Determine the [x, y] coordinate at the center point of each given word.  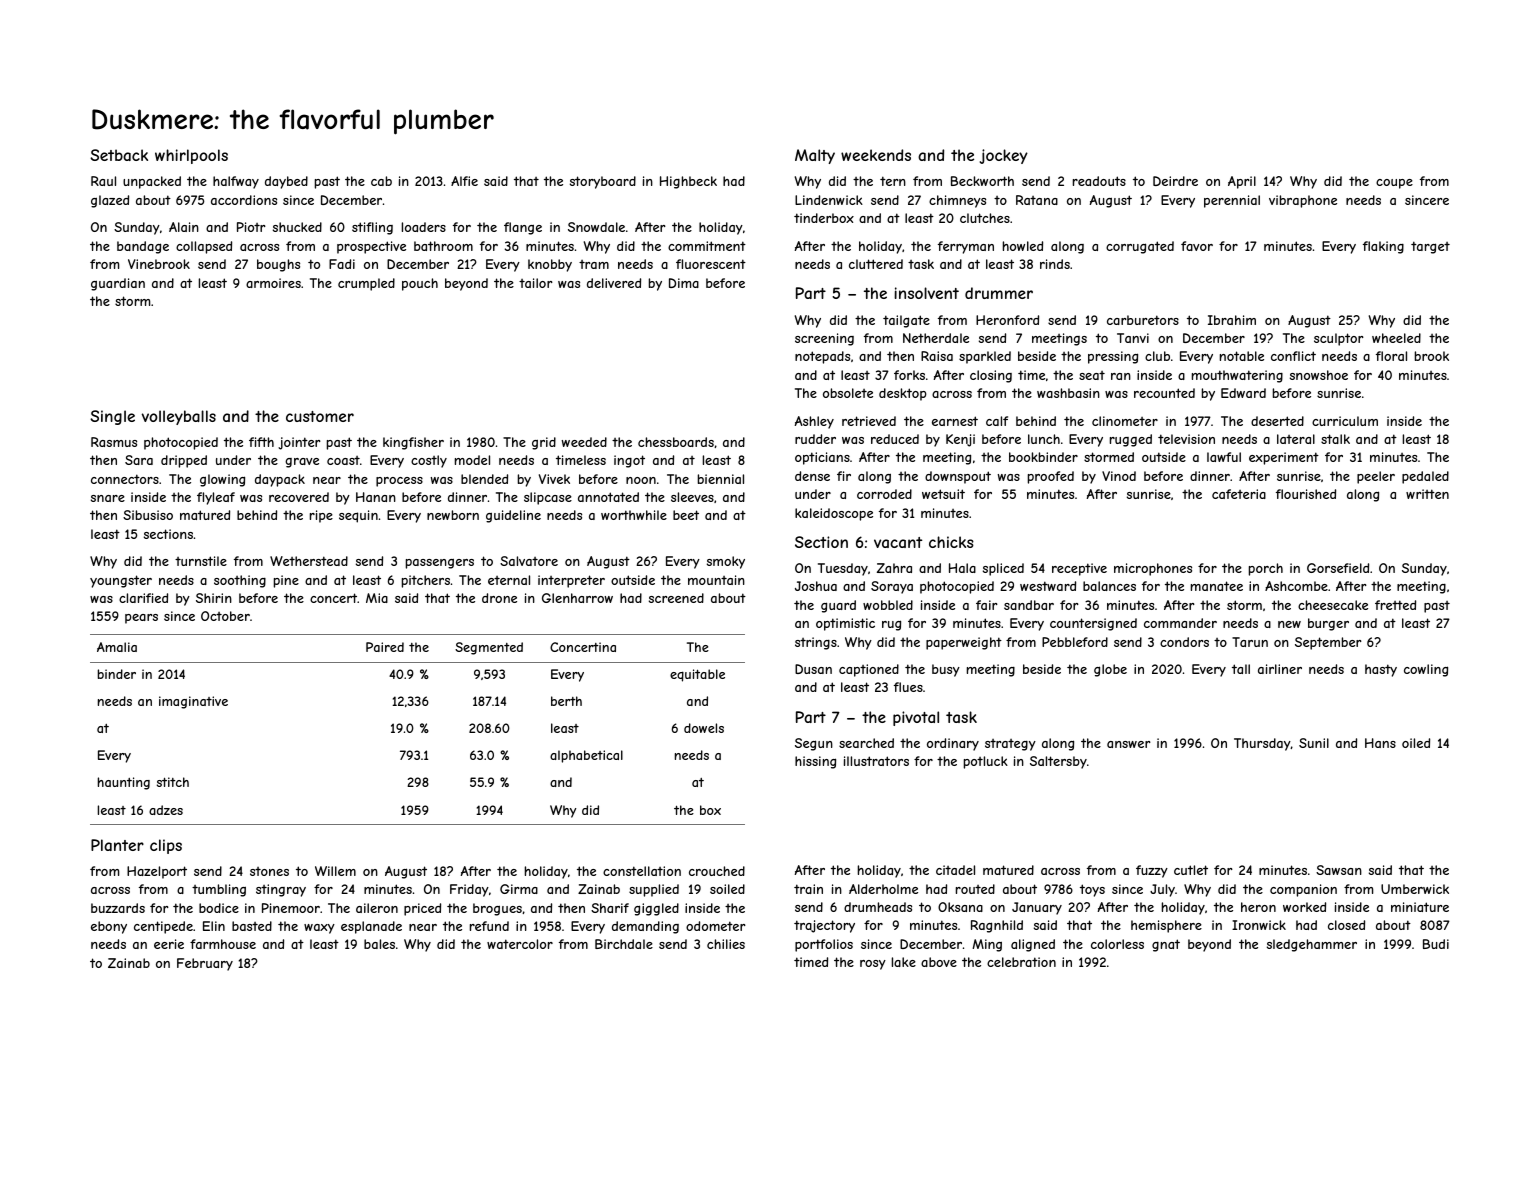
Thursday [1262, 744]
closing [991, 376]
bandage [143, 247]
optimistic [845, 624]
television [1186, 439]
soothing [240, 581]
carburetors [1143, 320]
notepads [822, 357]
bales [379, 944]
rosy [873, 965]
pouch [420, 284]
